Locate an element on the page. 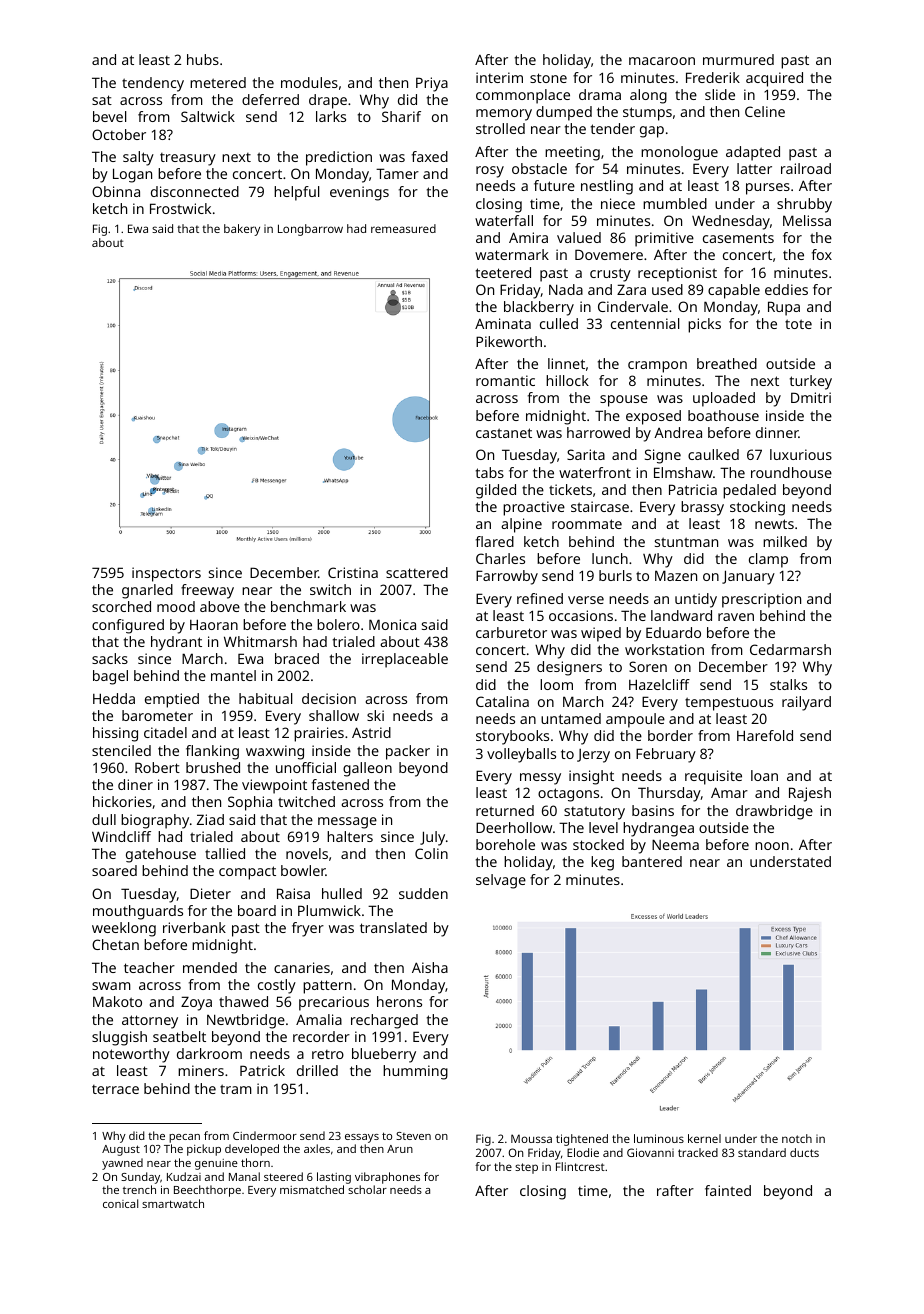 The image size is (924, 1314). centennial is located at coordinates (645, 323).
